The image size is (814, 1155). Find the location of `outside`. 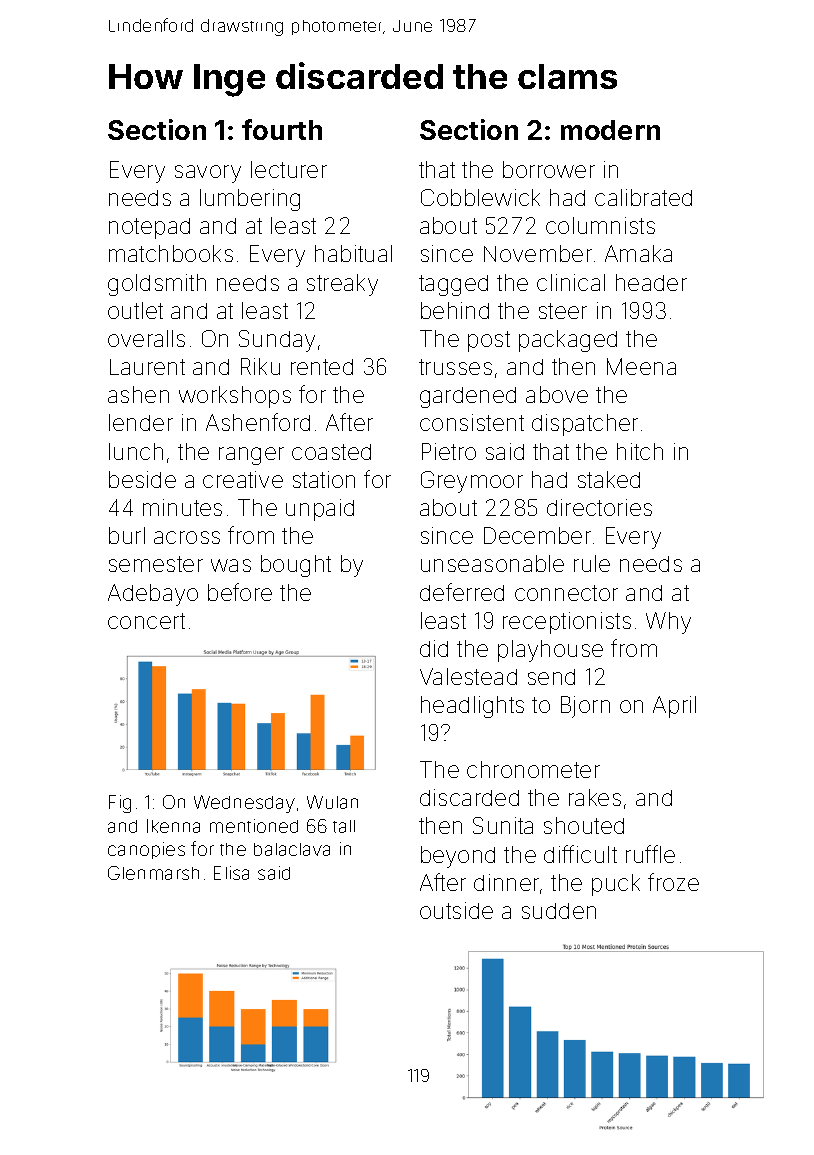

outside is located at coordinates (456, 910).
